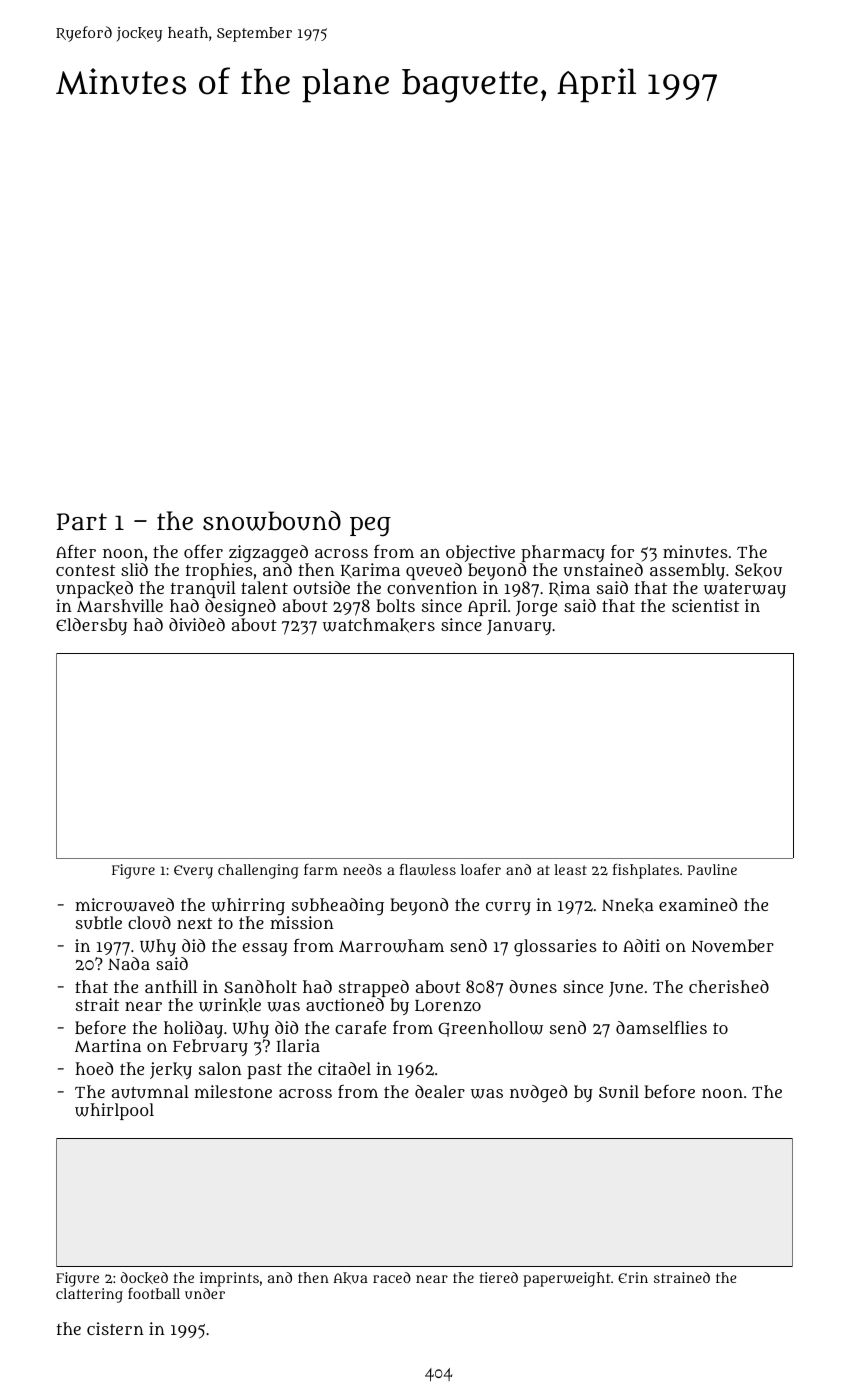 This screenshot has height=1400, width=849. I want to click on docked, so click(144, 1278).
